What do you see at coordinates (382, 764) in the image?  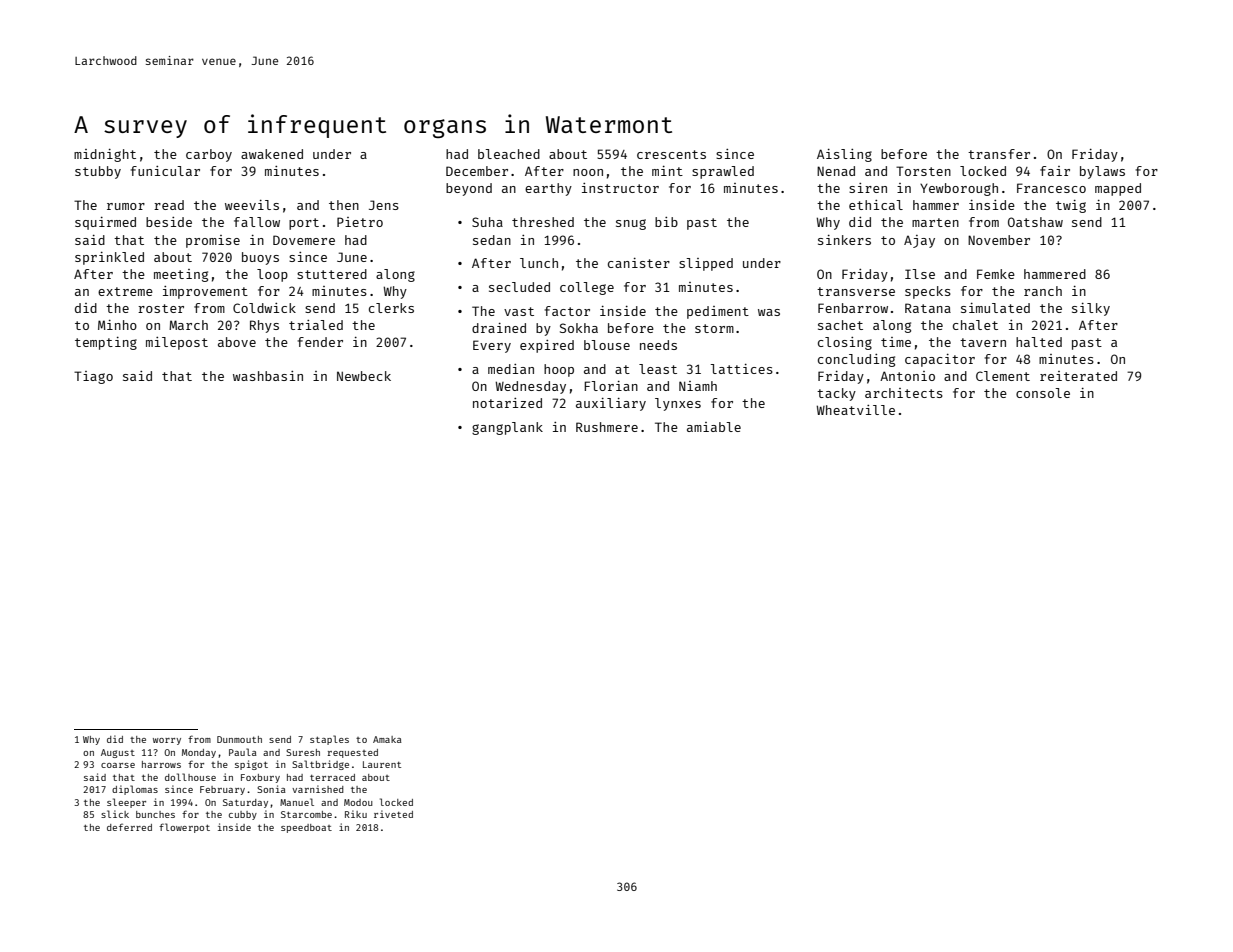 I see `Laurent` at bounding box center [382, 764].
